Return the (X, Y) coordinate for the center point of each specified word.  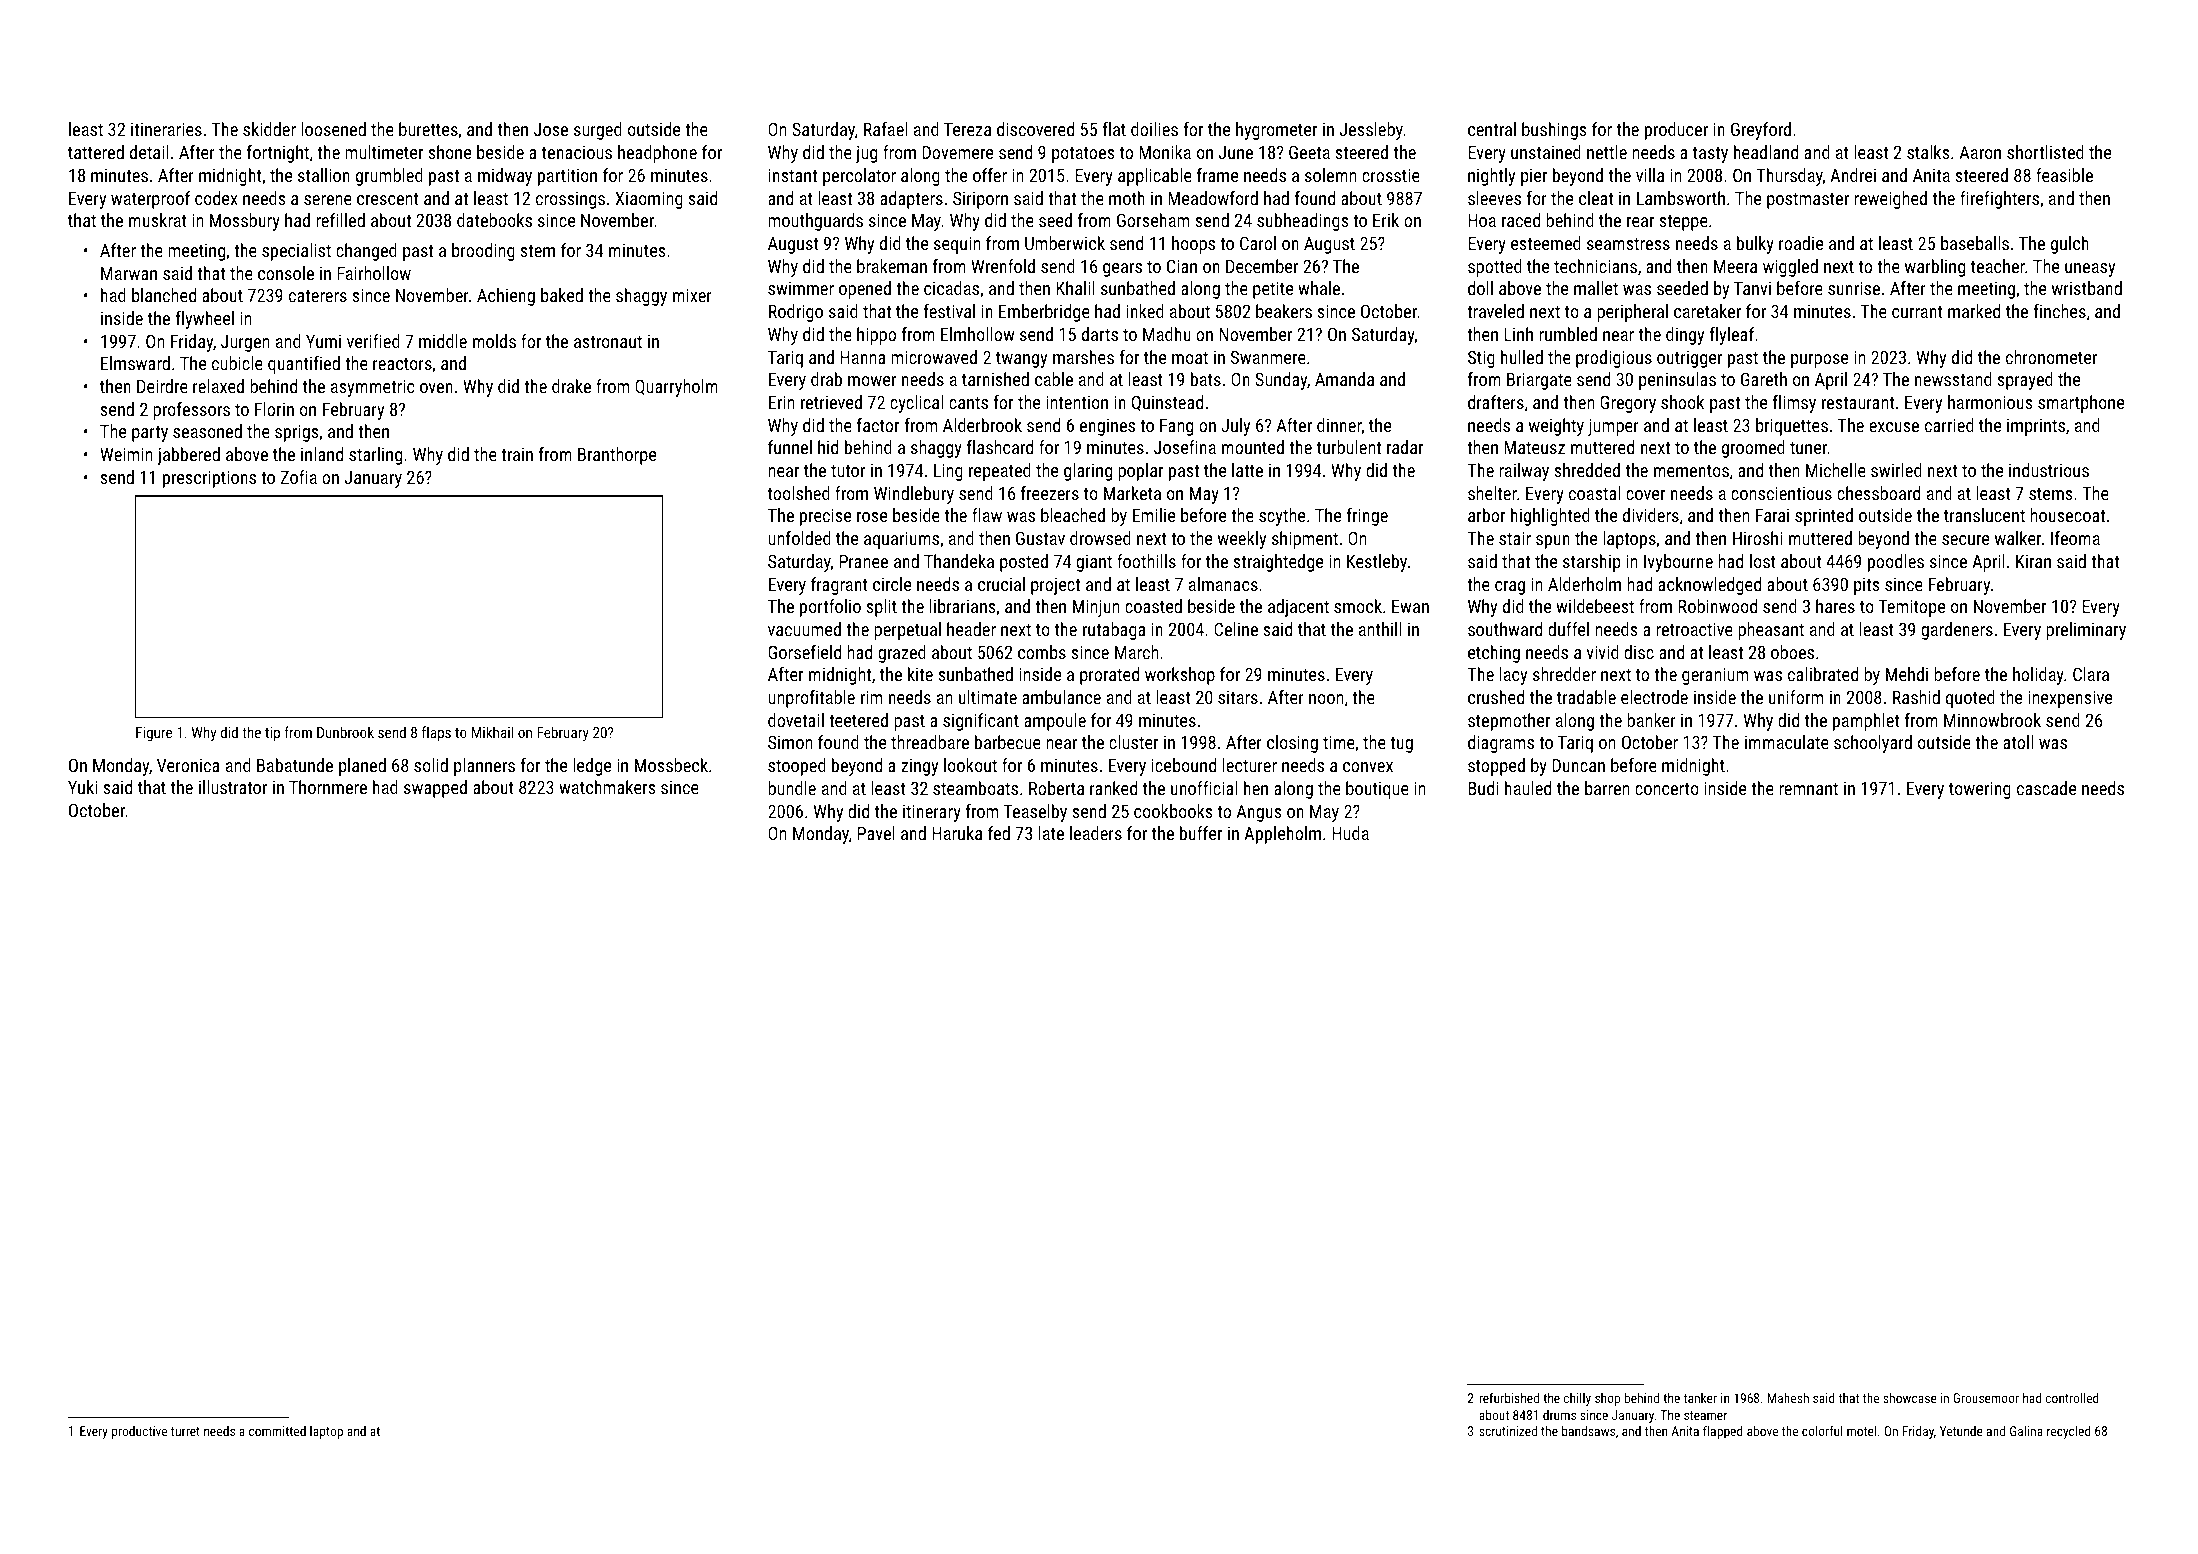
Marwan (129, 273)
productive (139, 1432)
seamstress (1628, 244)
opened (865, 290)
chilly (1577, 1399)
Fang (1176, 427)
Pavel (876, 833)
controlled (2072, 1397)
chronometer (2051, 357)
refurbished (1509, 1397)
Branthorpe (617, 456)
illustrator (233, 787)
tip (272, 734)
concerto (1667, 789)
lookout (970, 765)
